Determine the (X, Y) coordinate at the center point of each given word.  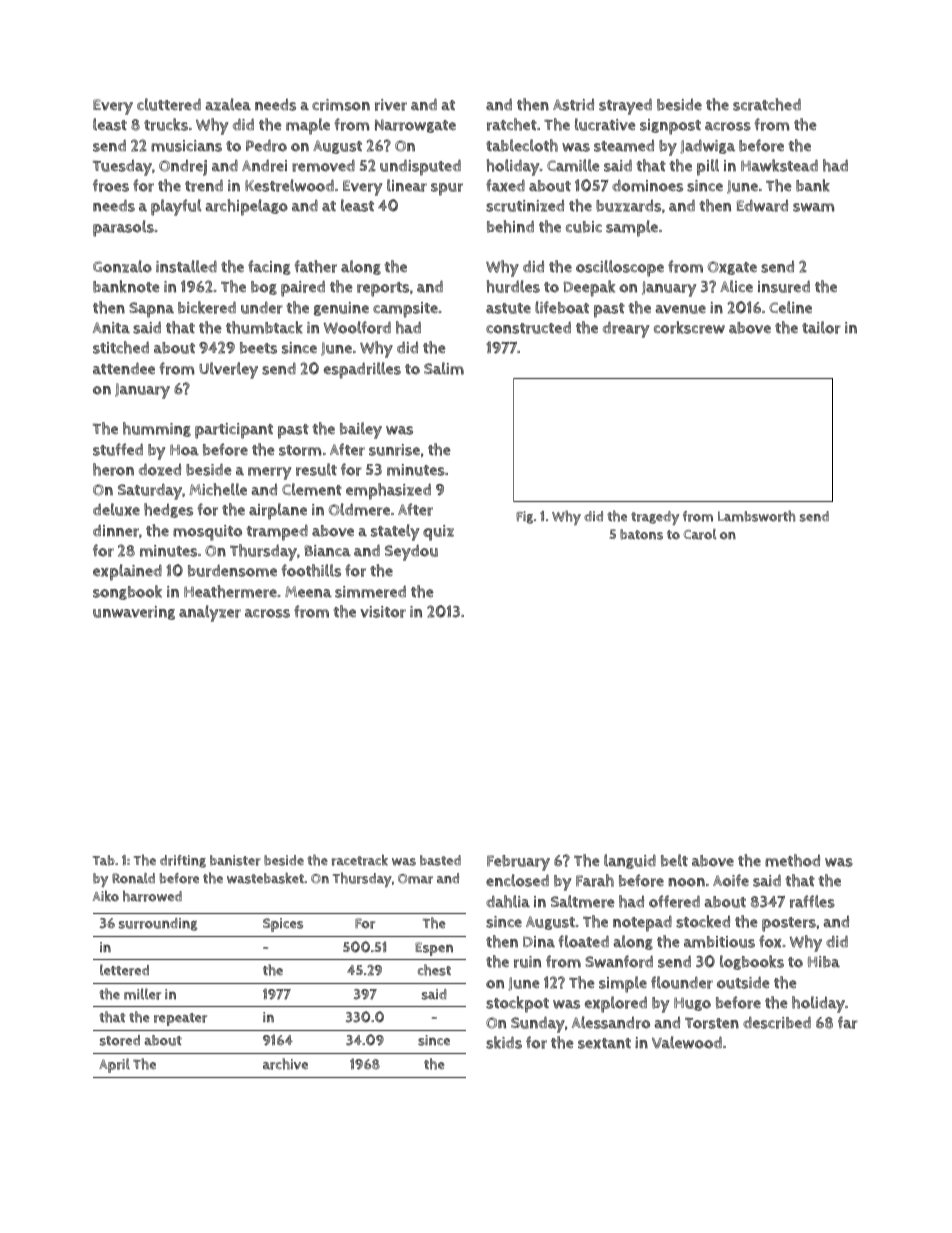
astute (508, 308)
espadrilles (362, 370)
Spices (283, 925)
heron (113, 469)
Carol (699, 534)
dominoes (647, 185)
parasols (123, 228)
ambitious (719, 942)
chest (434, 970)
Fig (524, 517)
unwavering (134, 613)
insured (784, 286)
